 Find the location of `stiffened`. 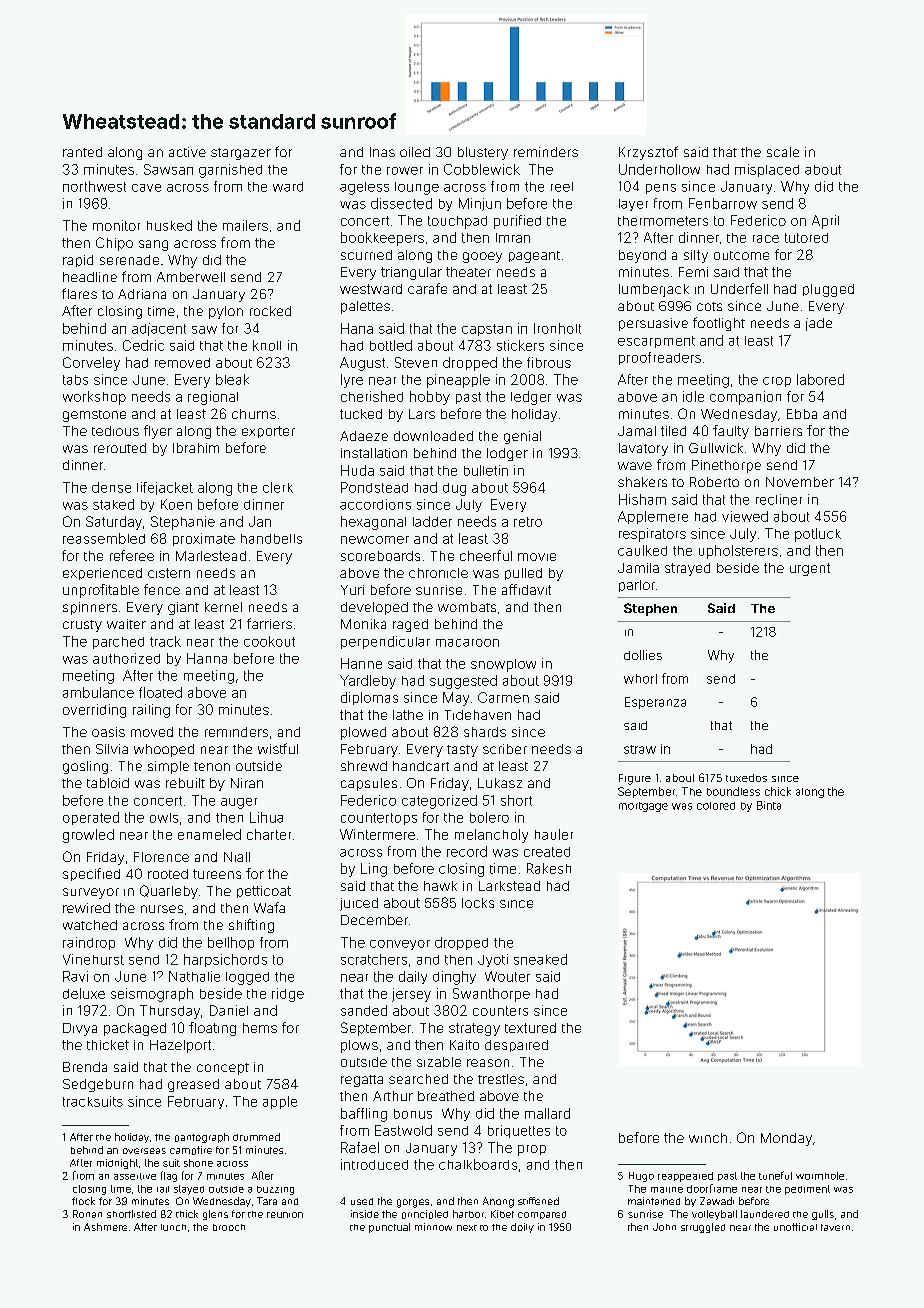

stiffened is located at coordinates (538, 1201).
